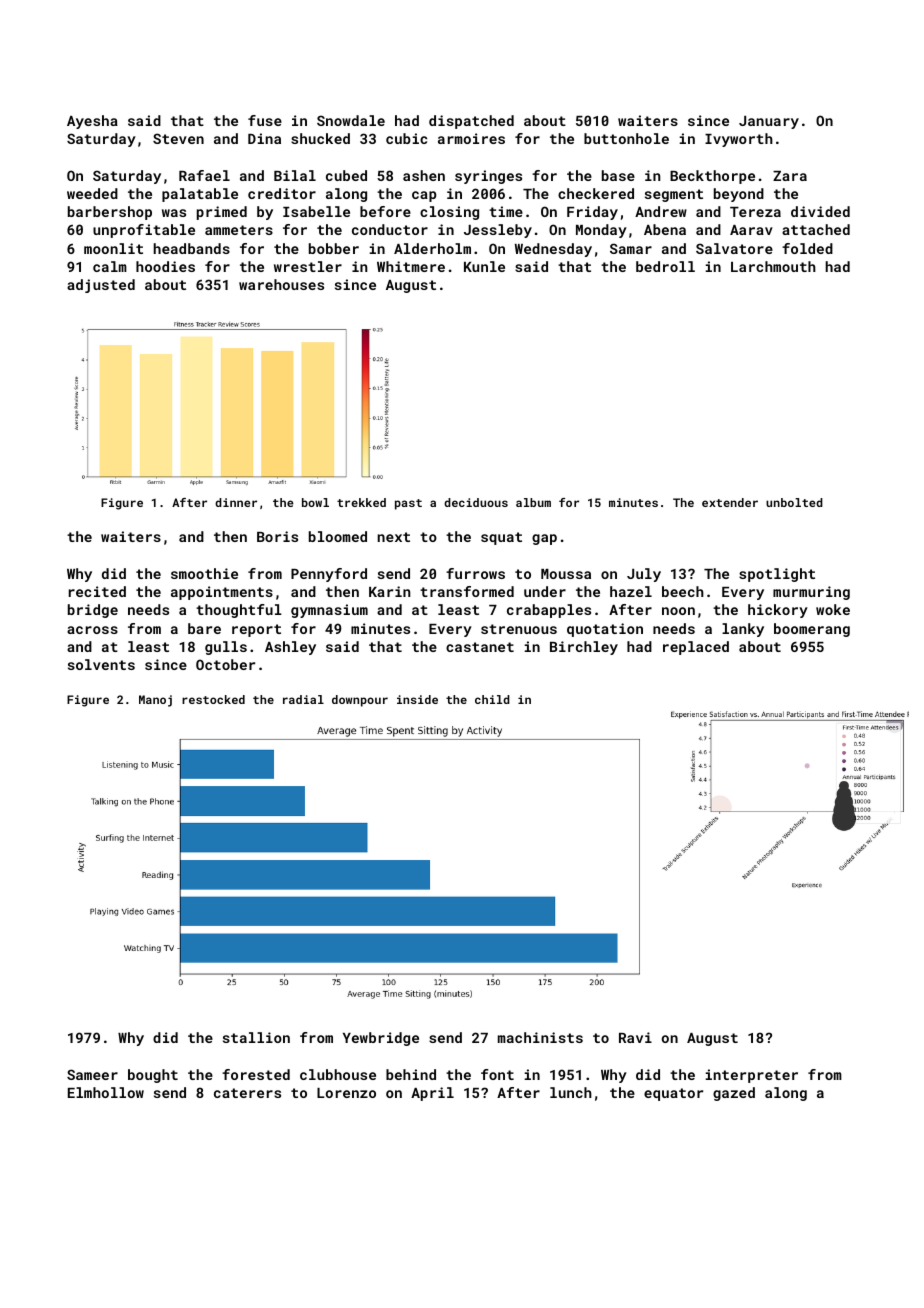  What do you see at coordinates (351, 120) in the image?
I see `Snowdale` at bounding box center [351, 120].
